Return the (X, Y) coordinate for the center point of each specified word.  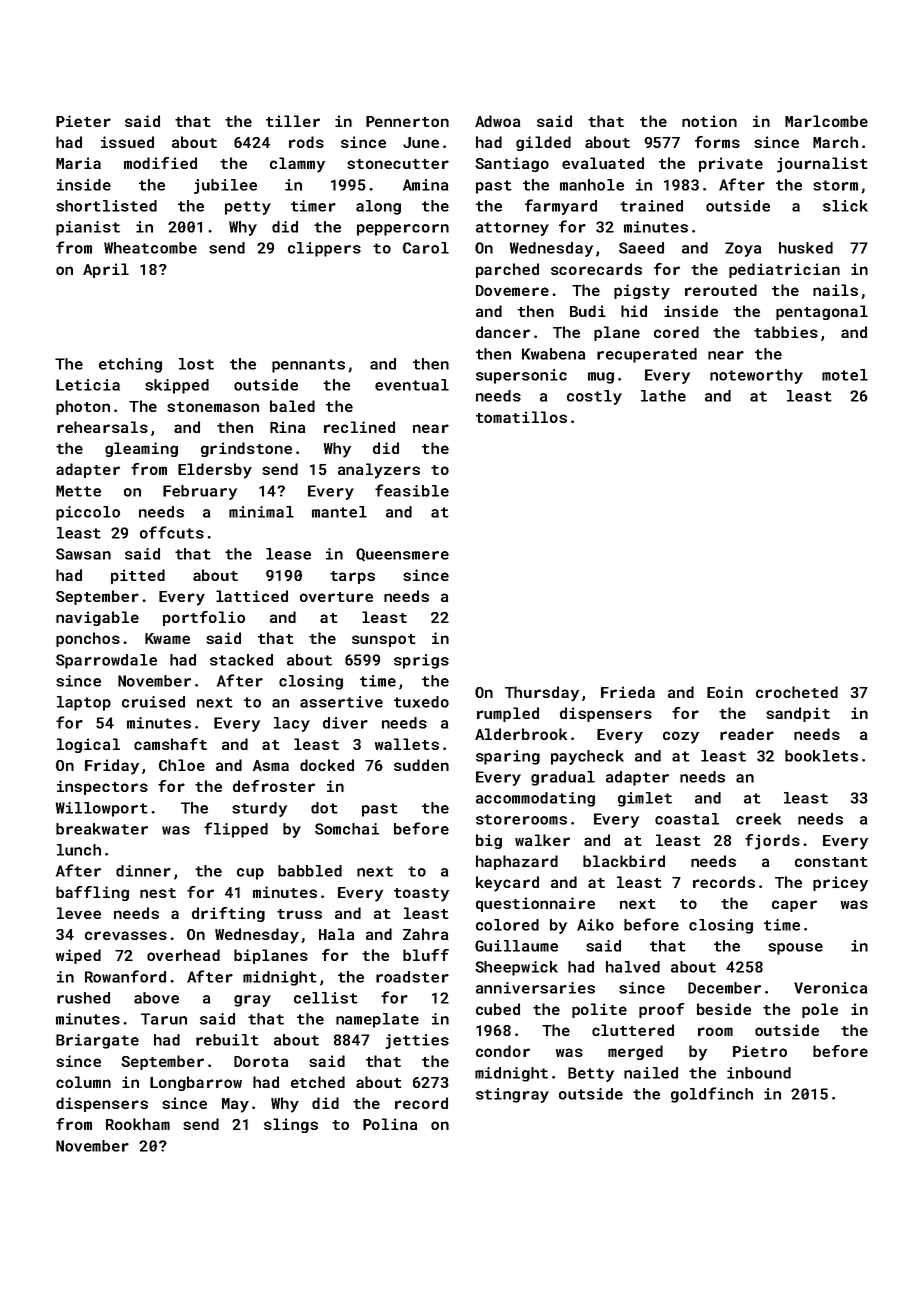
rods (306, 142)
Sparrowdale (106, 661)
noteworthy (756, 376)
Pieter (83, 121)
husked (806, 248)
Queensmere (402, 555)
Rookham (138, 1124)
